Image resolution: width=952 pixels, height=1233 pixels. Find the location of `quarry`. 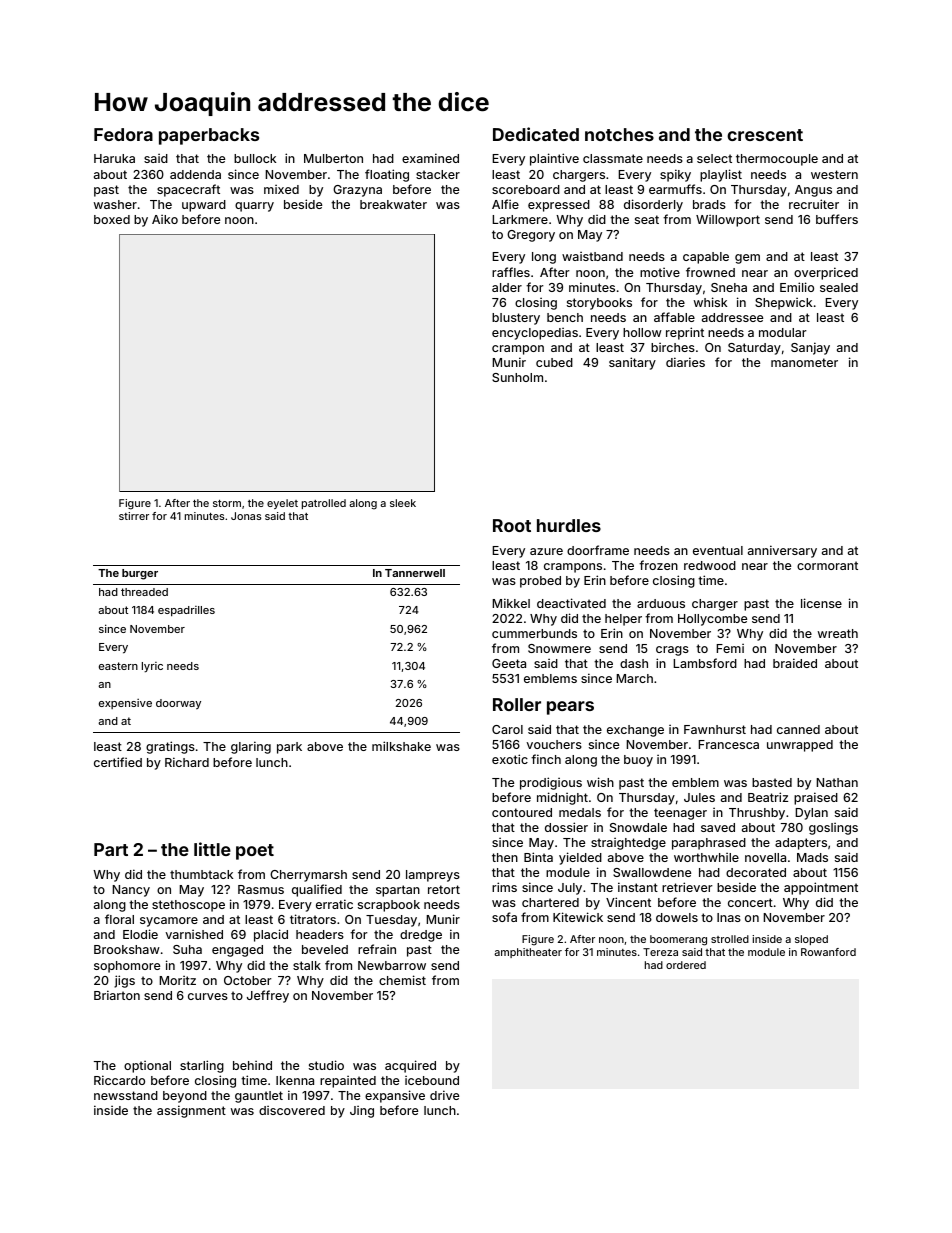

quarry is located at coordinates (254, 207).
